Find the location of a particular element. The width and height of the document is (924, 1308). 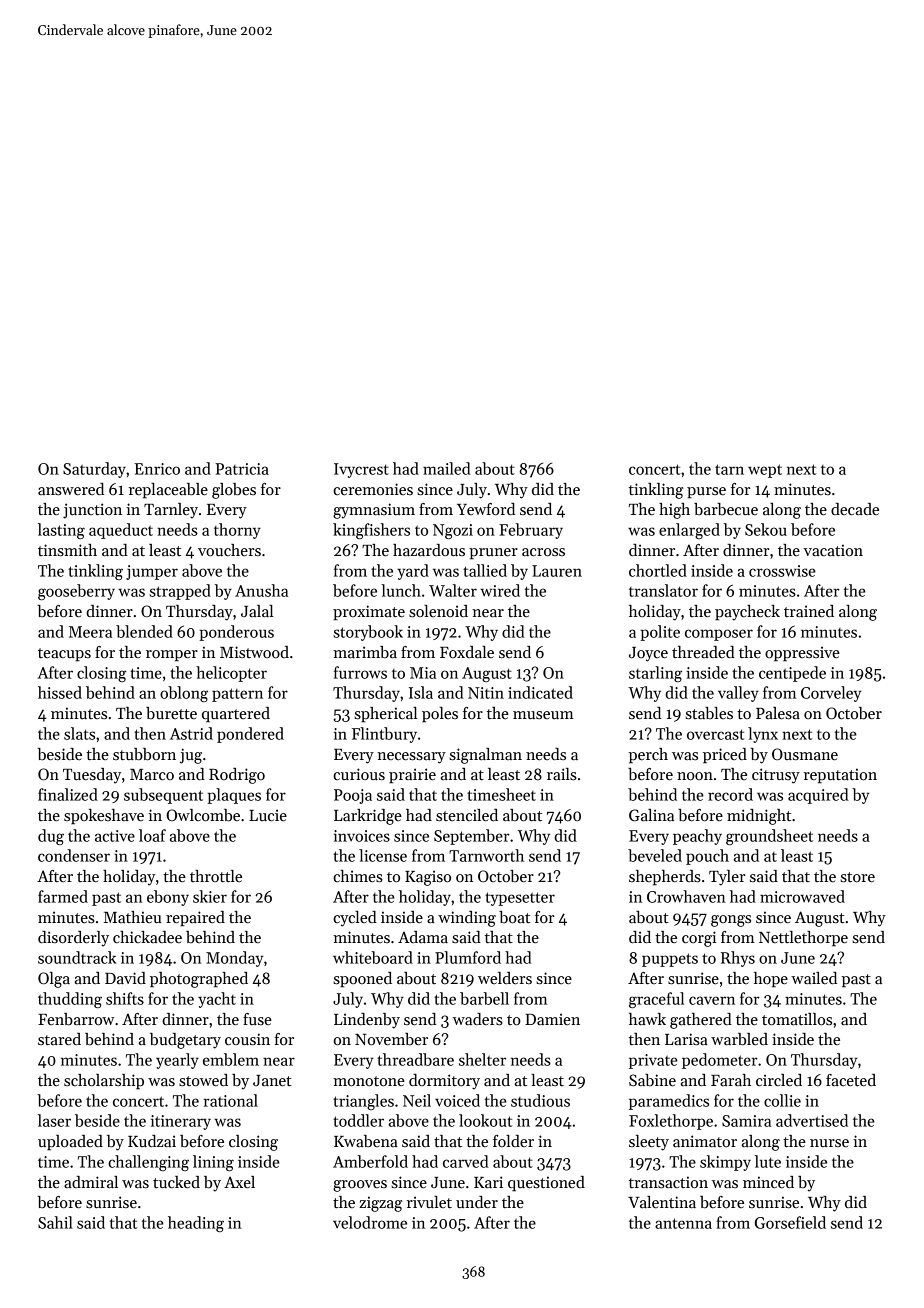

Samira is located at coordinates (746, 1121).
